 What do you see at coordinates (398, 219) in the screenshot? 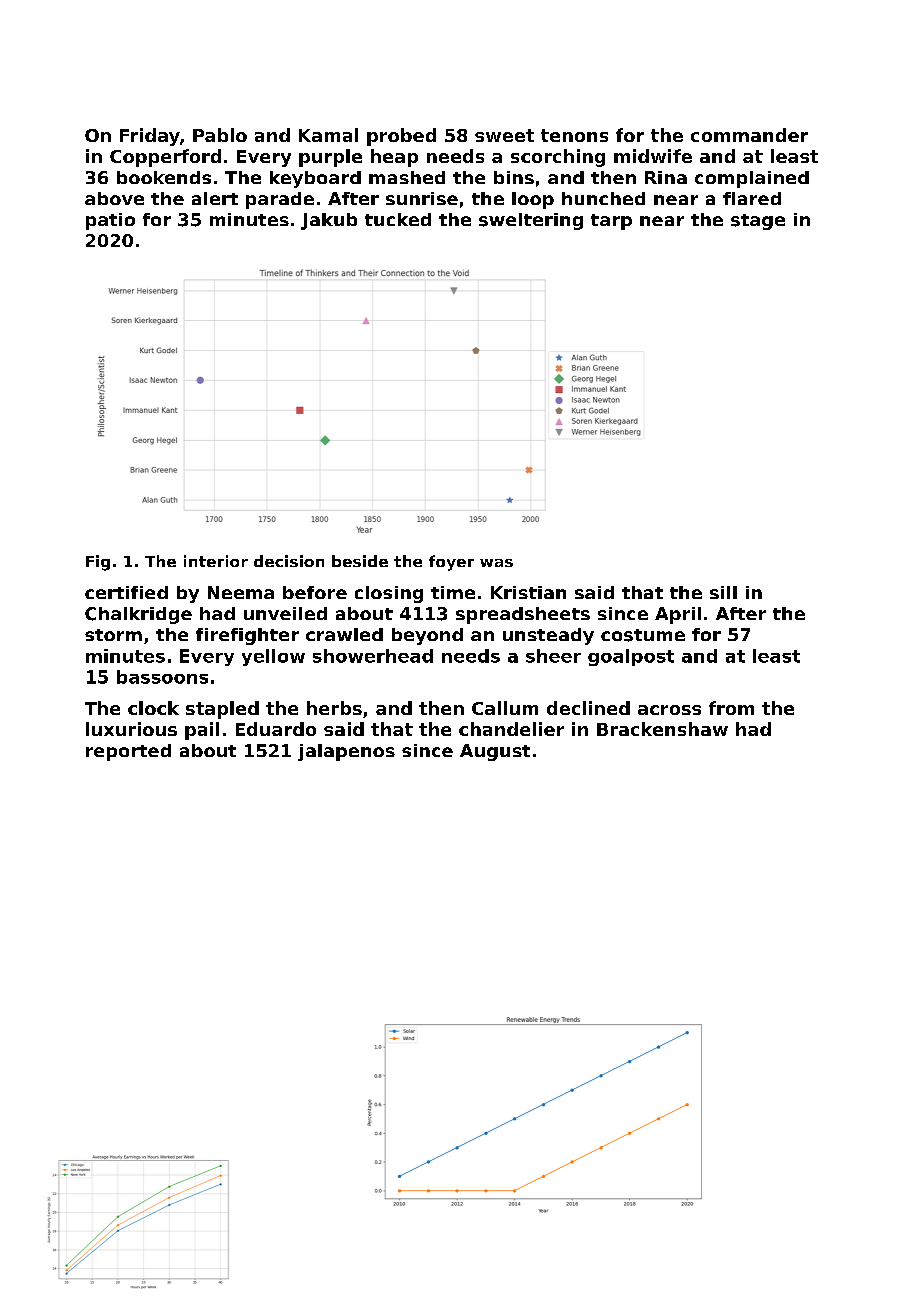
I see `tucked` at bounding box center [398, 219].
